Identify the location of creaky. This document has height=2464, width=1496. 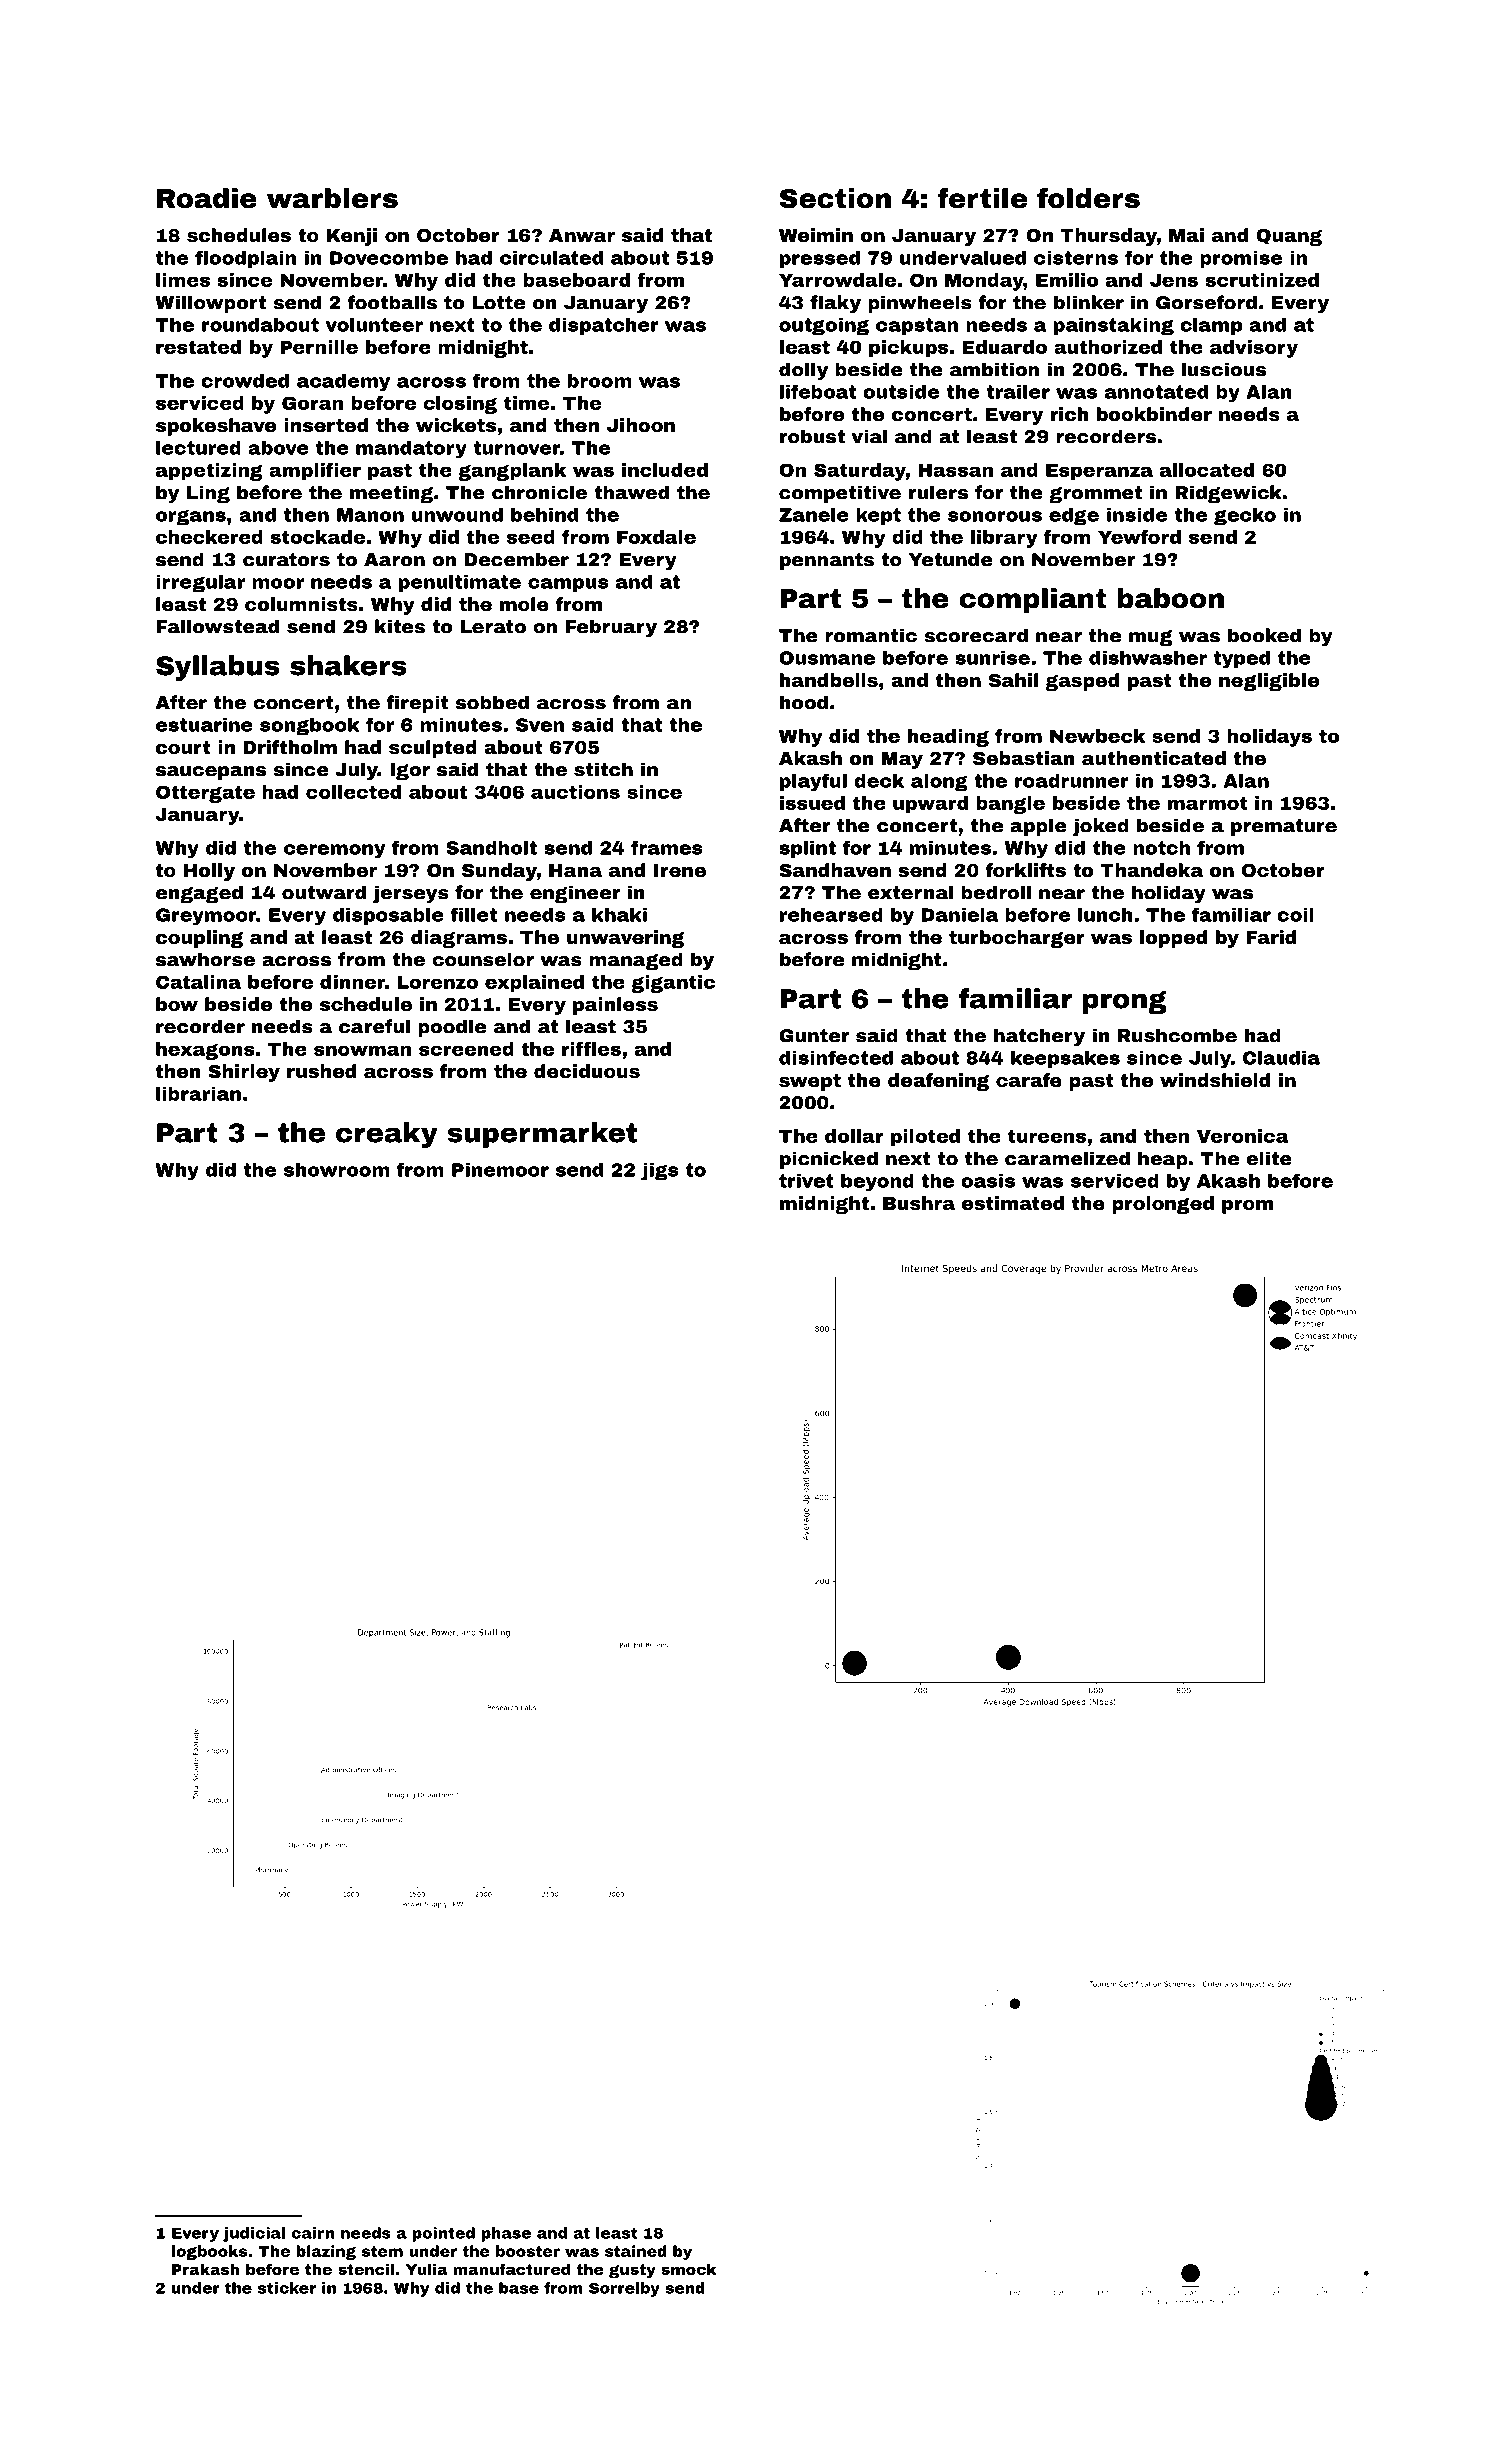
(387, 1135).
